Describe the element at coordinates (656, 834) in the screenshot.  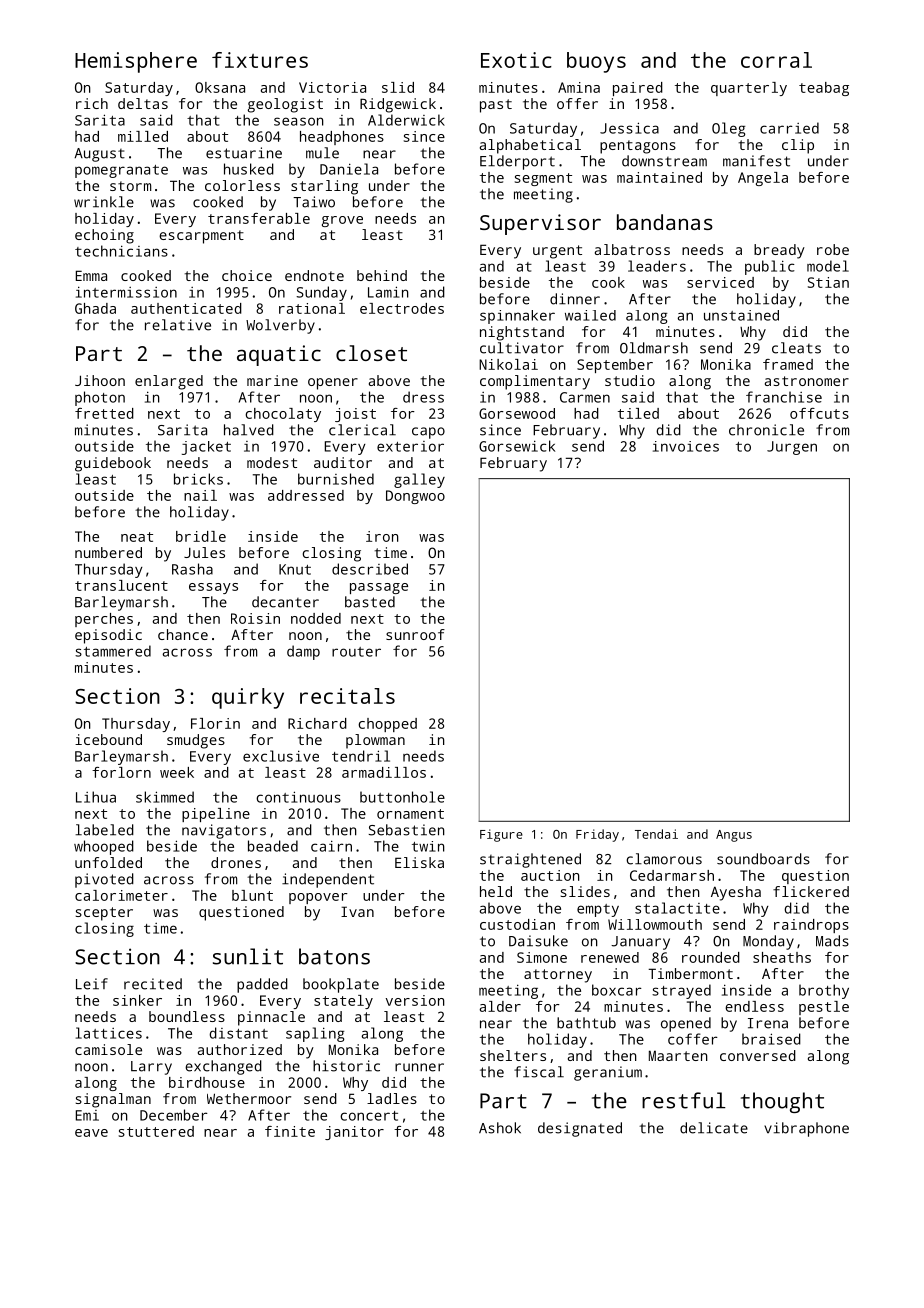
I see `Tendai` at that location.
